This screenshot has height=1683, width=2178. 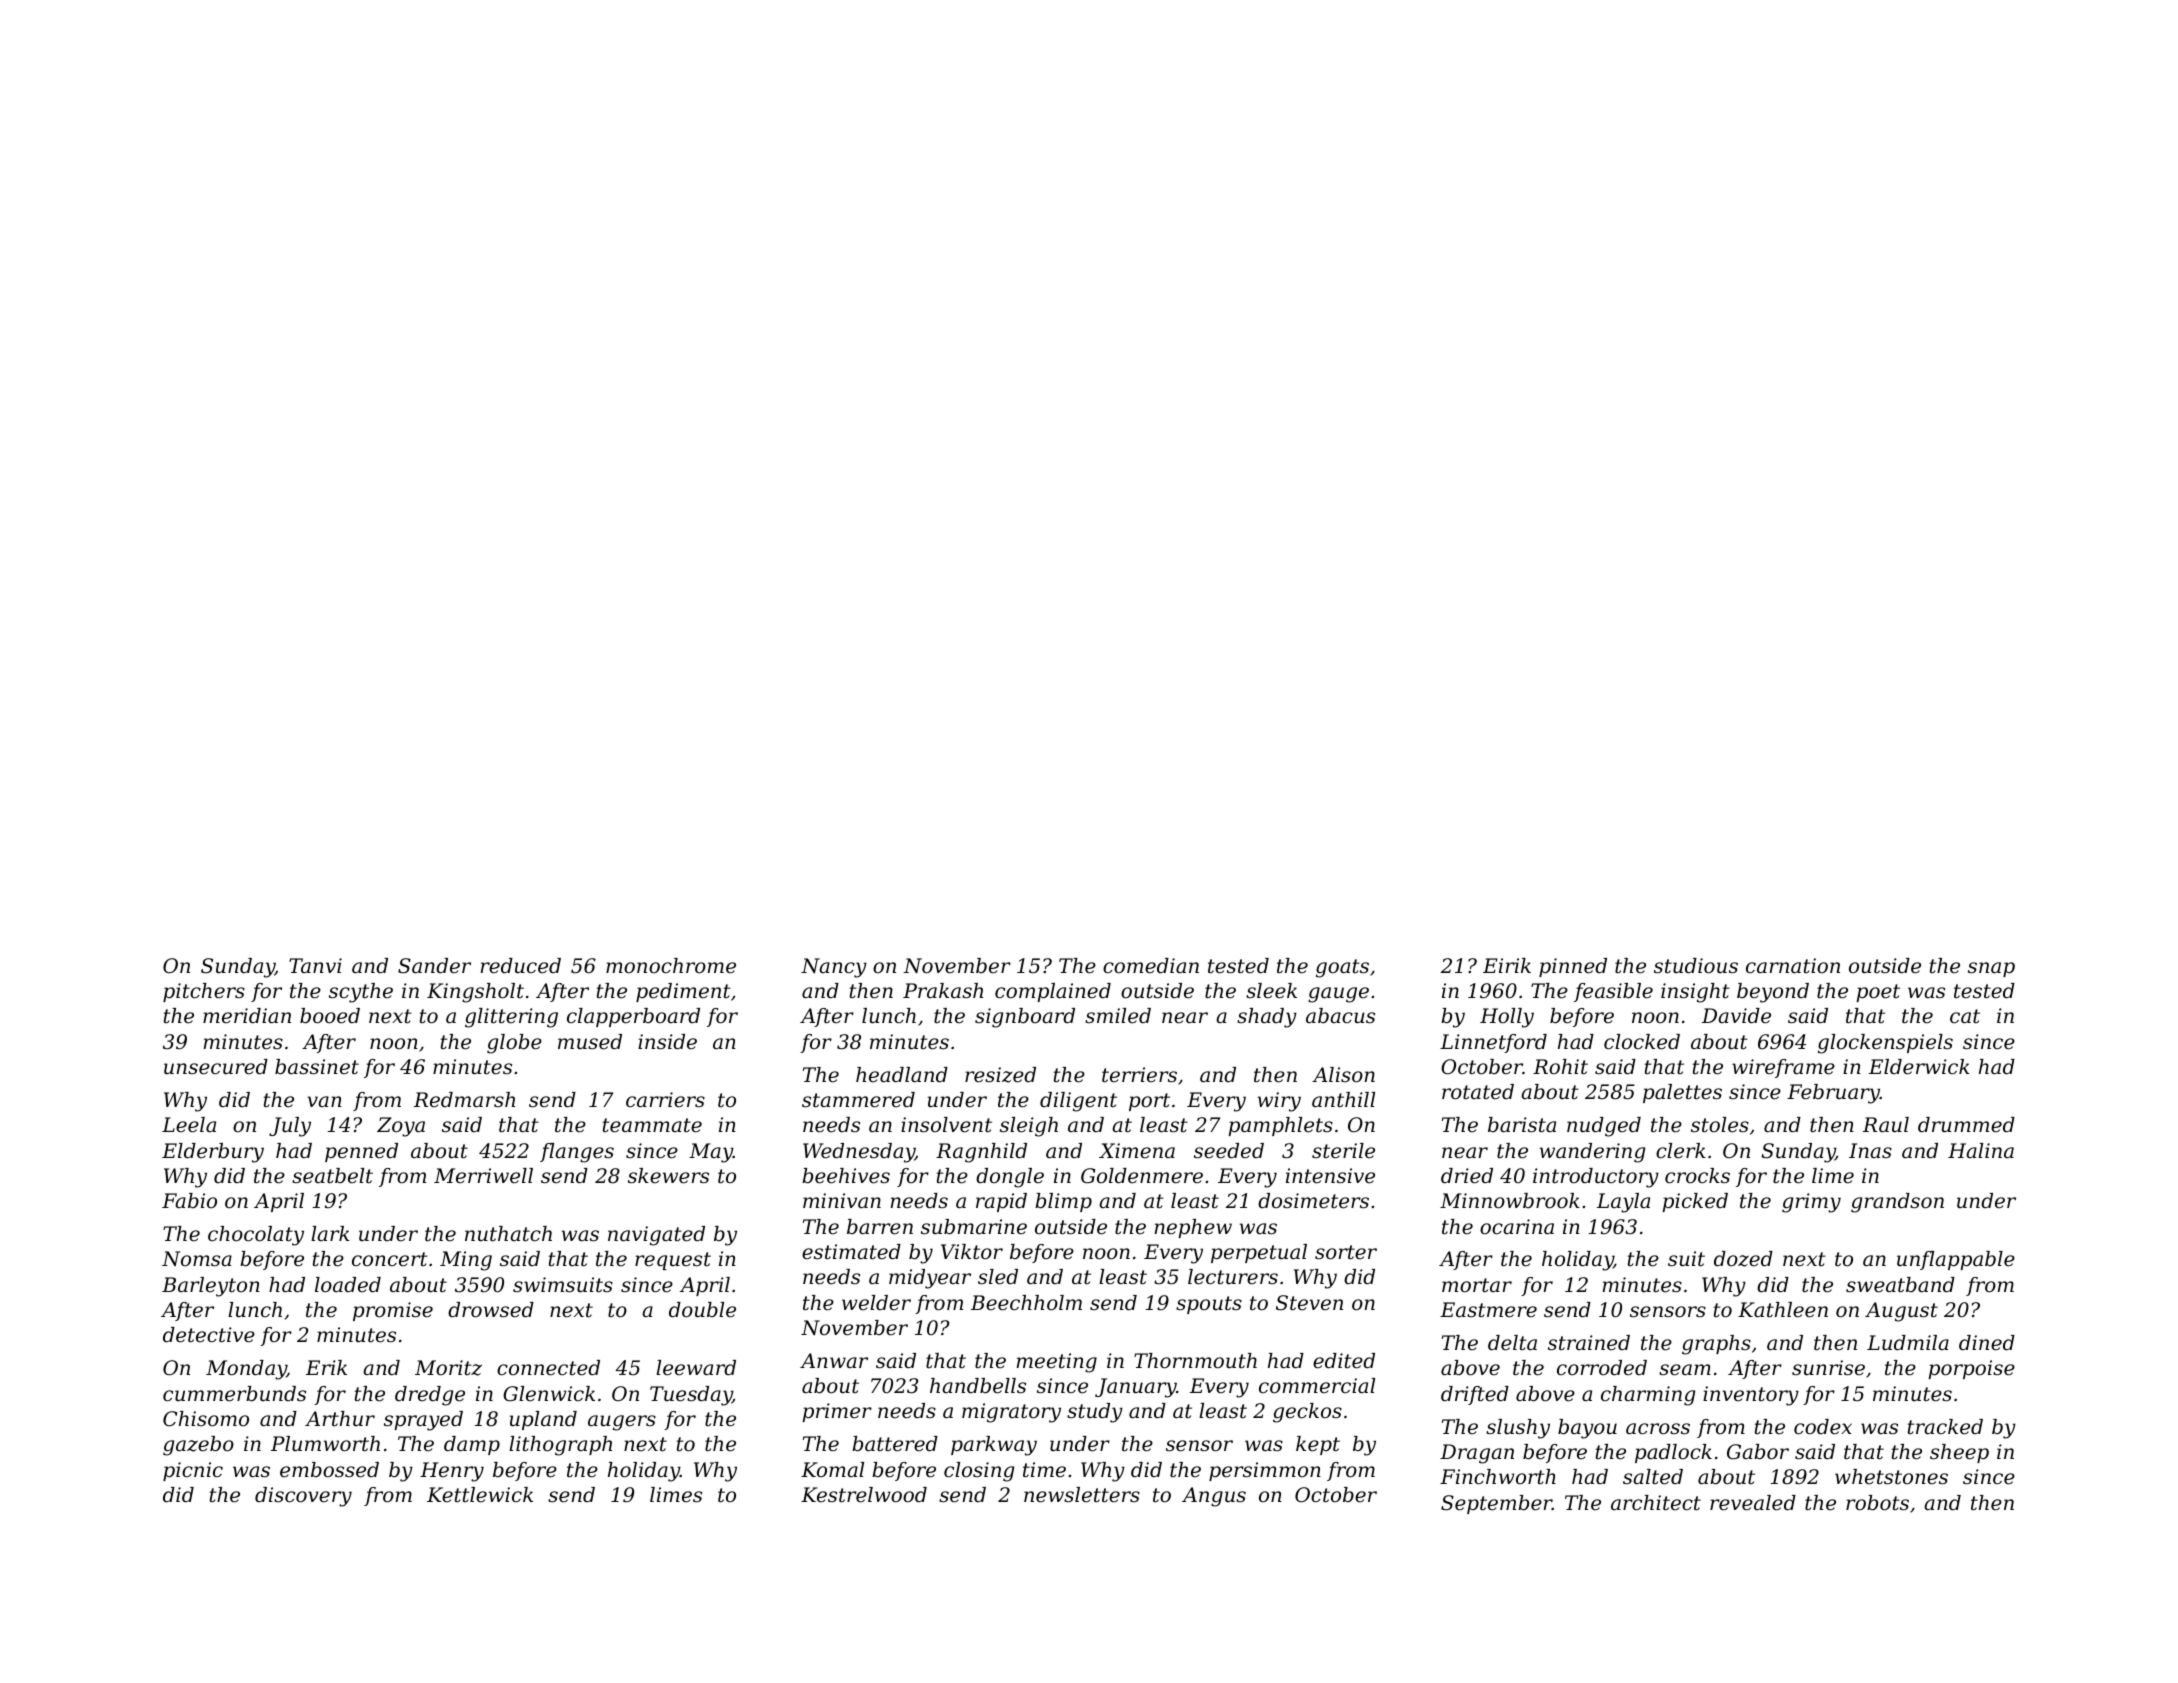 What do you see at coordinates (315, 965) in the screenshot?
I see `Tanvi` at bounding box center [315, 965].
